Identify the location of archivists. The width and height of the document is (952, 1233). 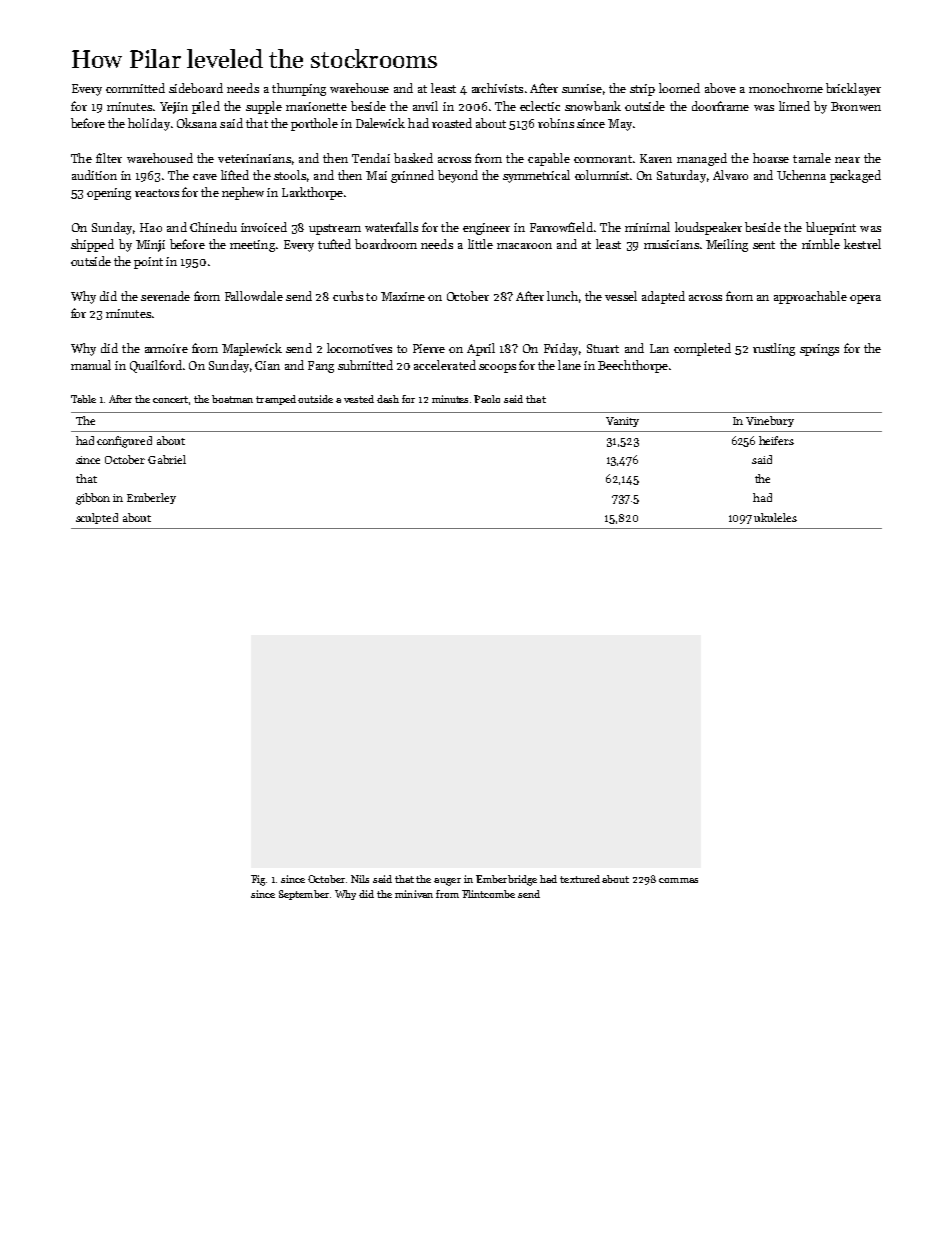
(497, 88).
